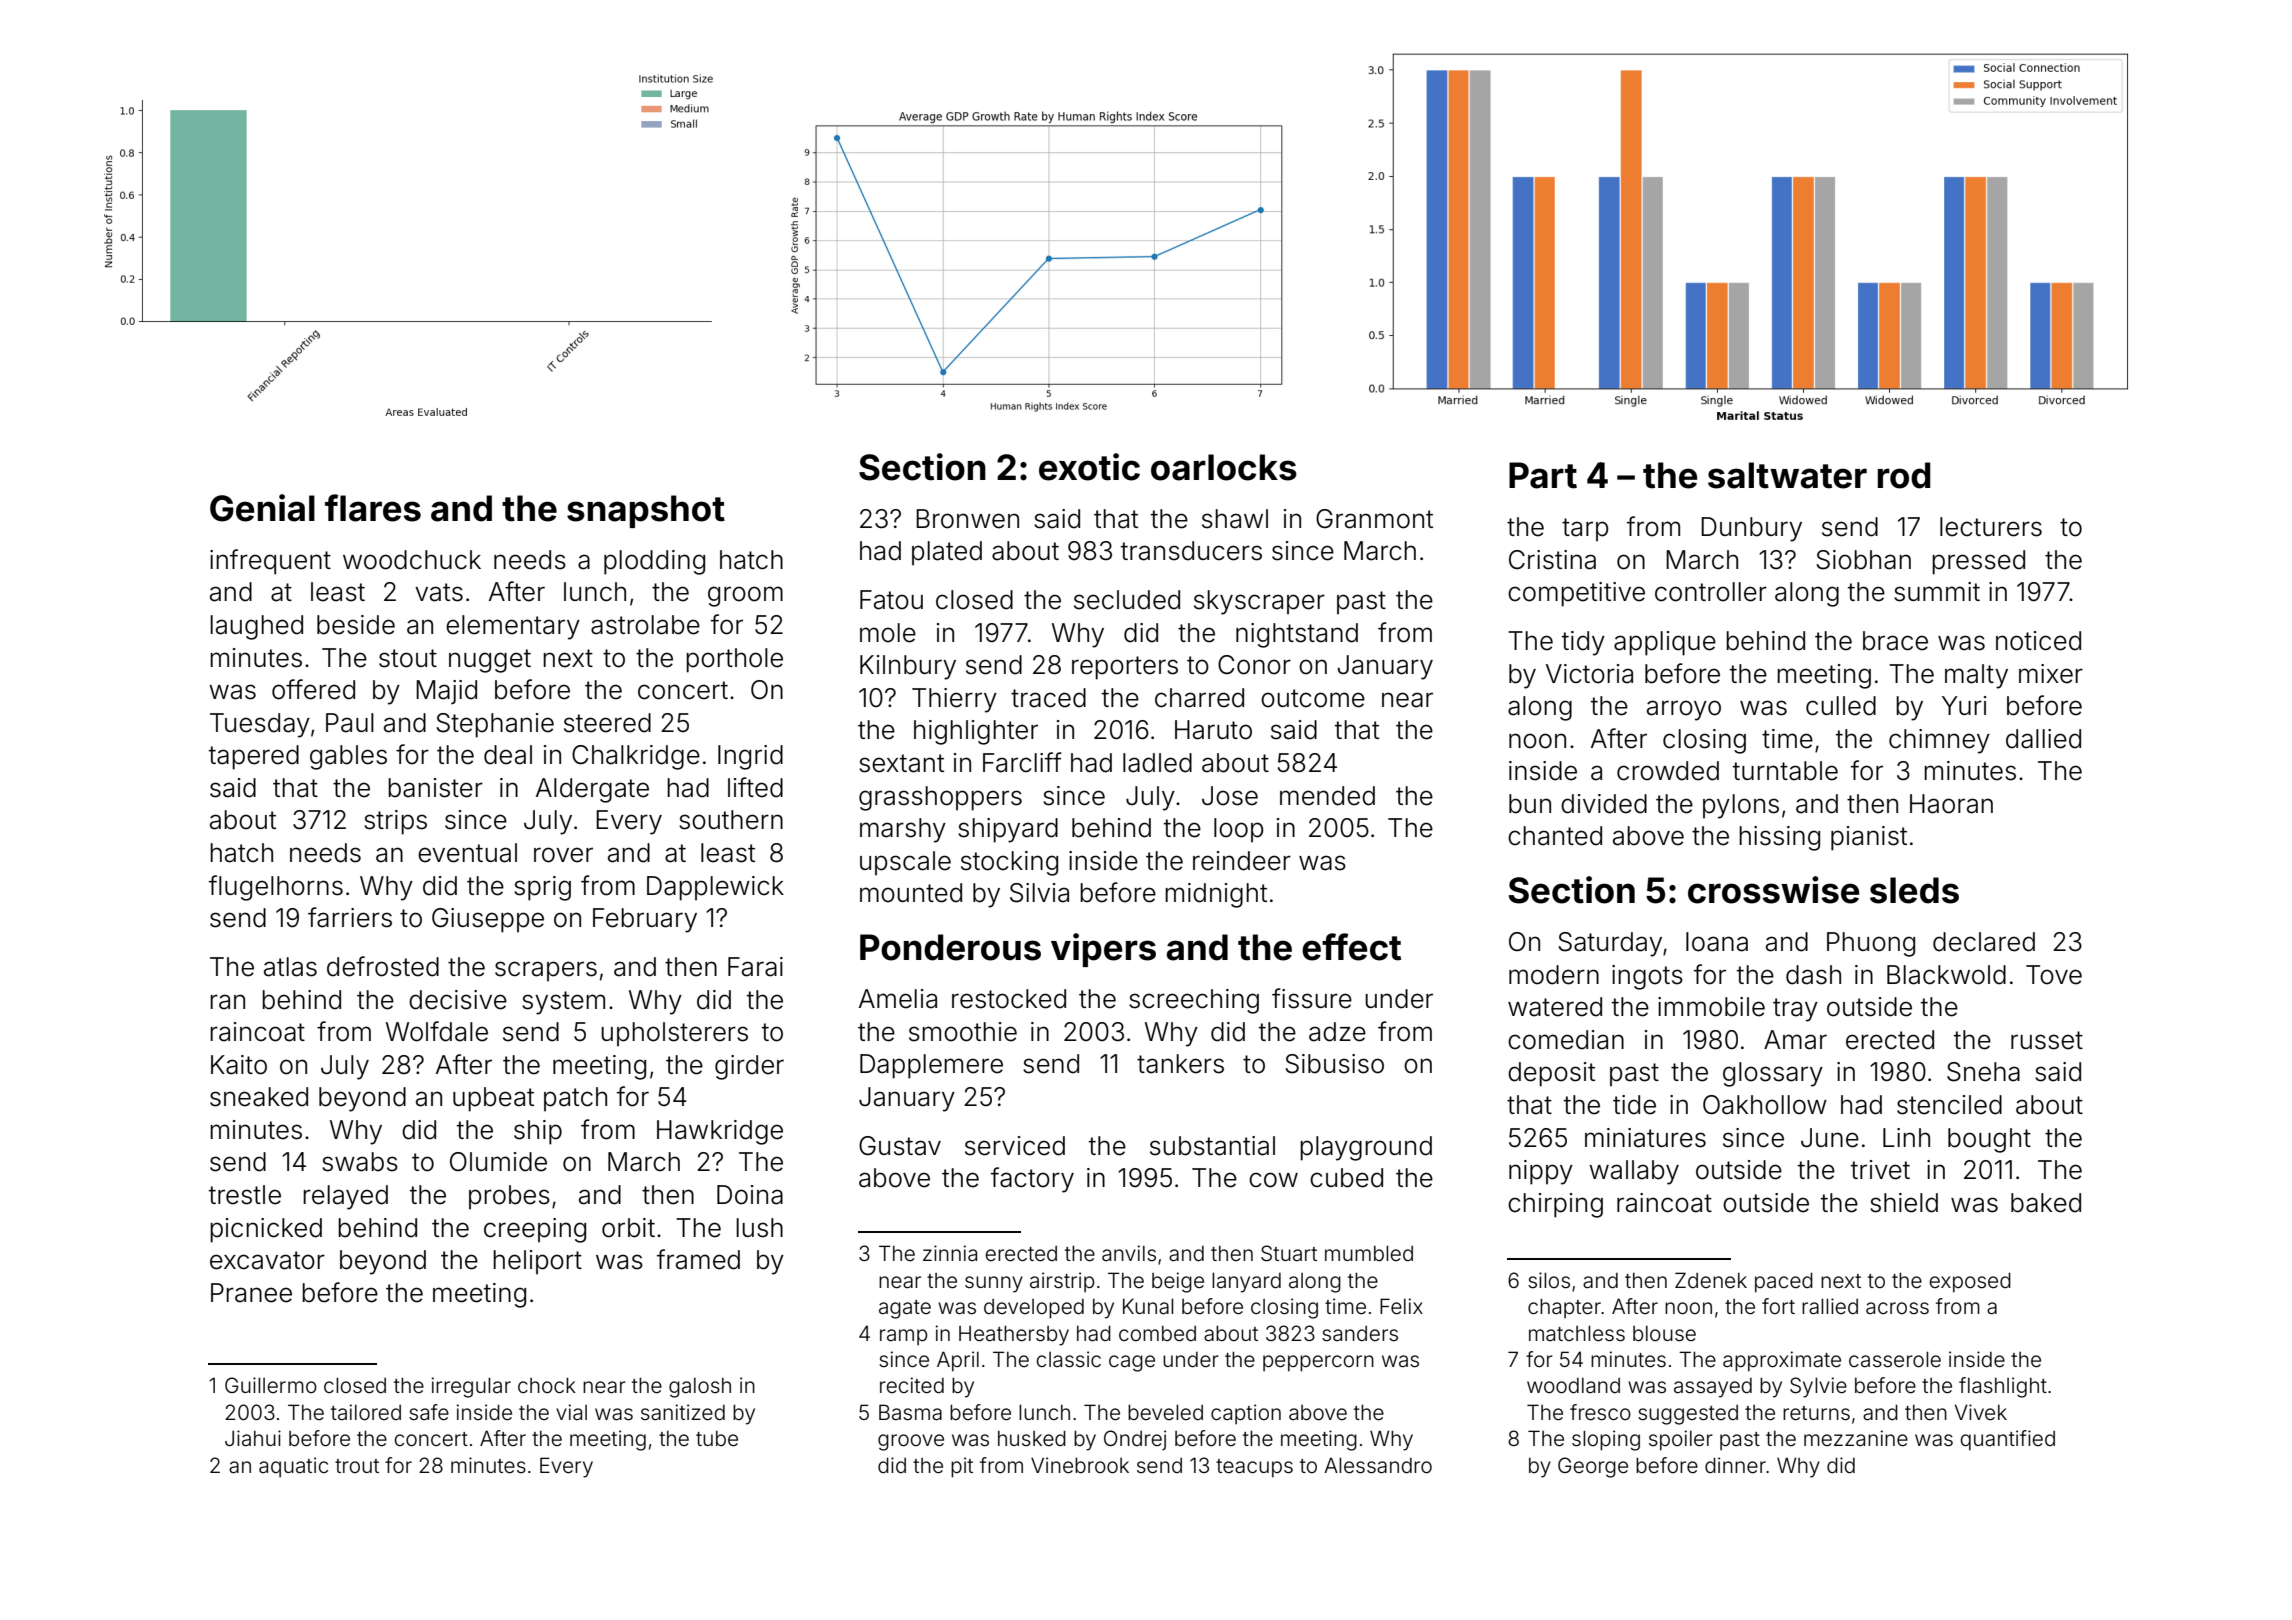 The height and width of the page is (1620, 2292). What do you see at coordinates (1157, 763) in the page?
I see `ladled` at bounding box center [1157, 763].
